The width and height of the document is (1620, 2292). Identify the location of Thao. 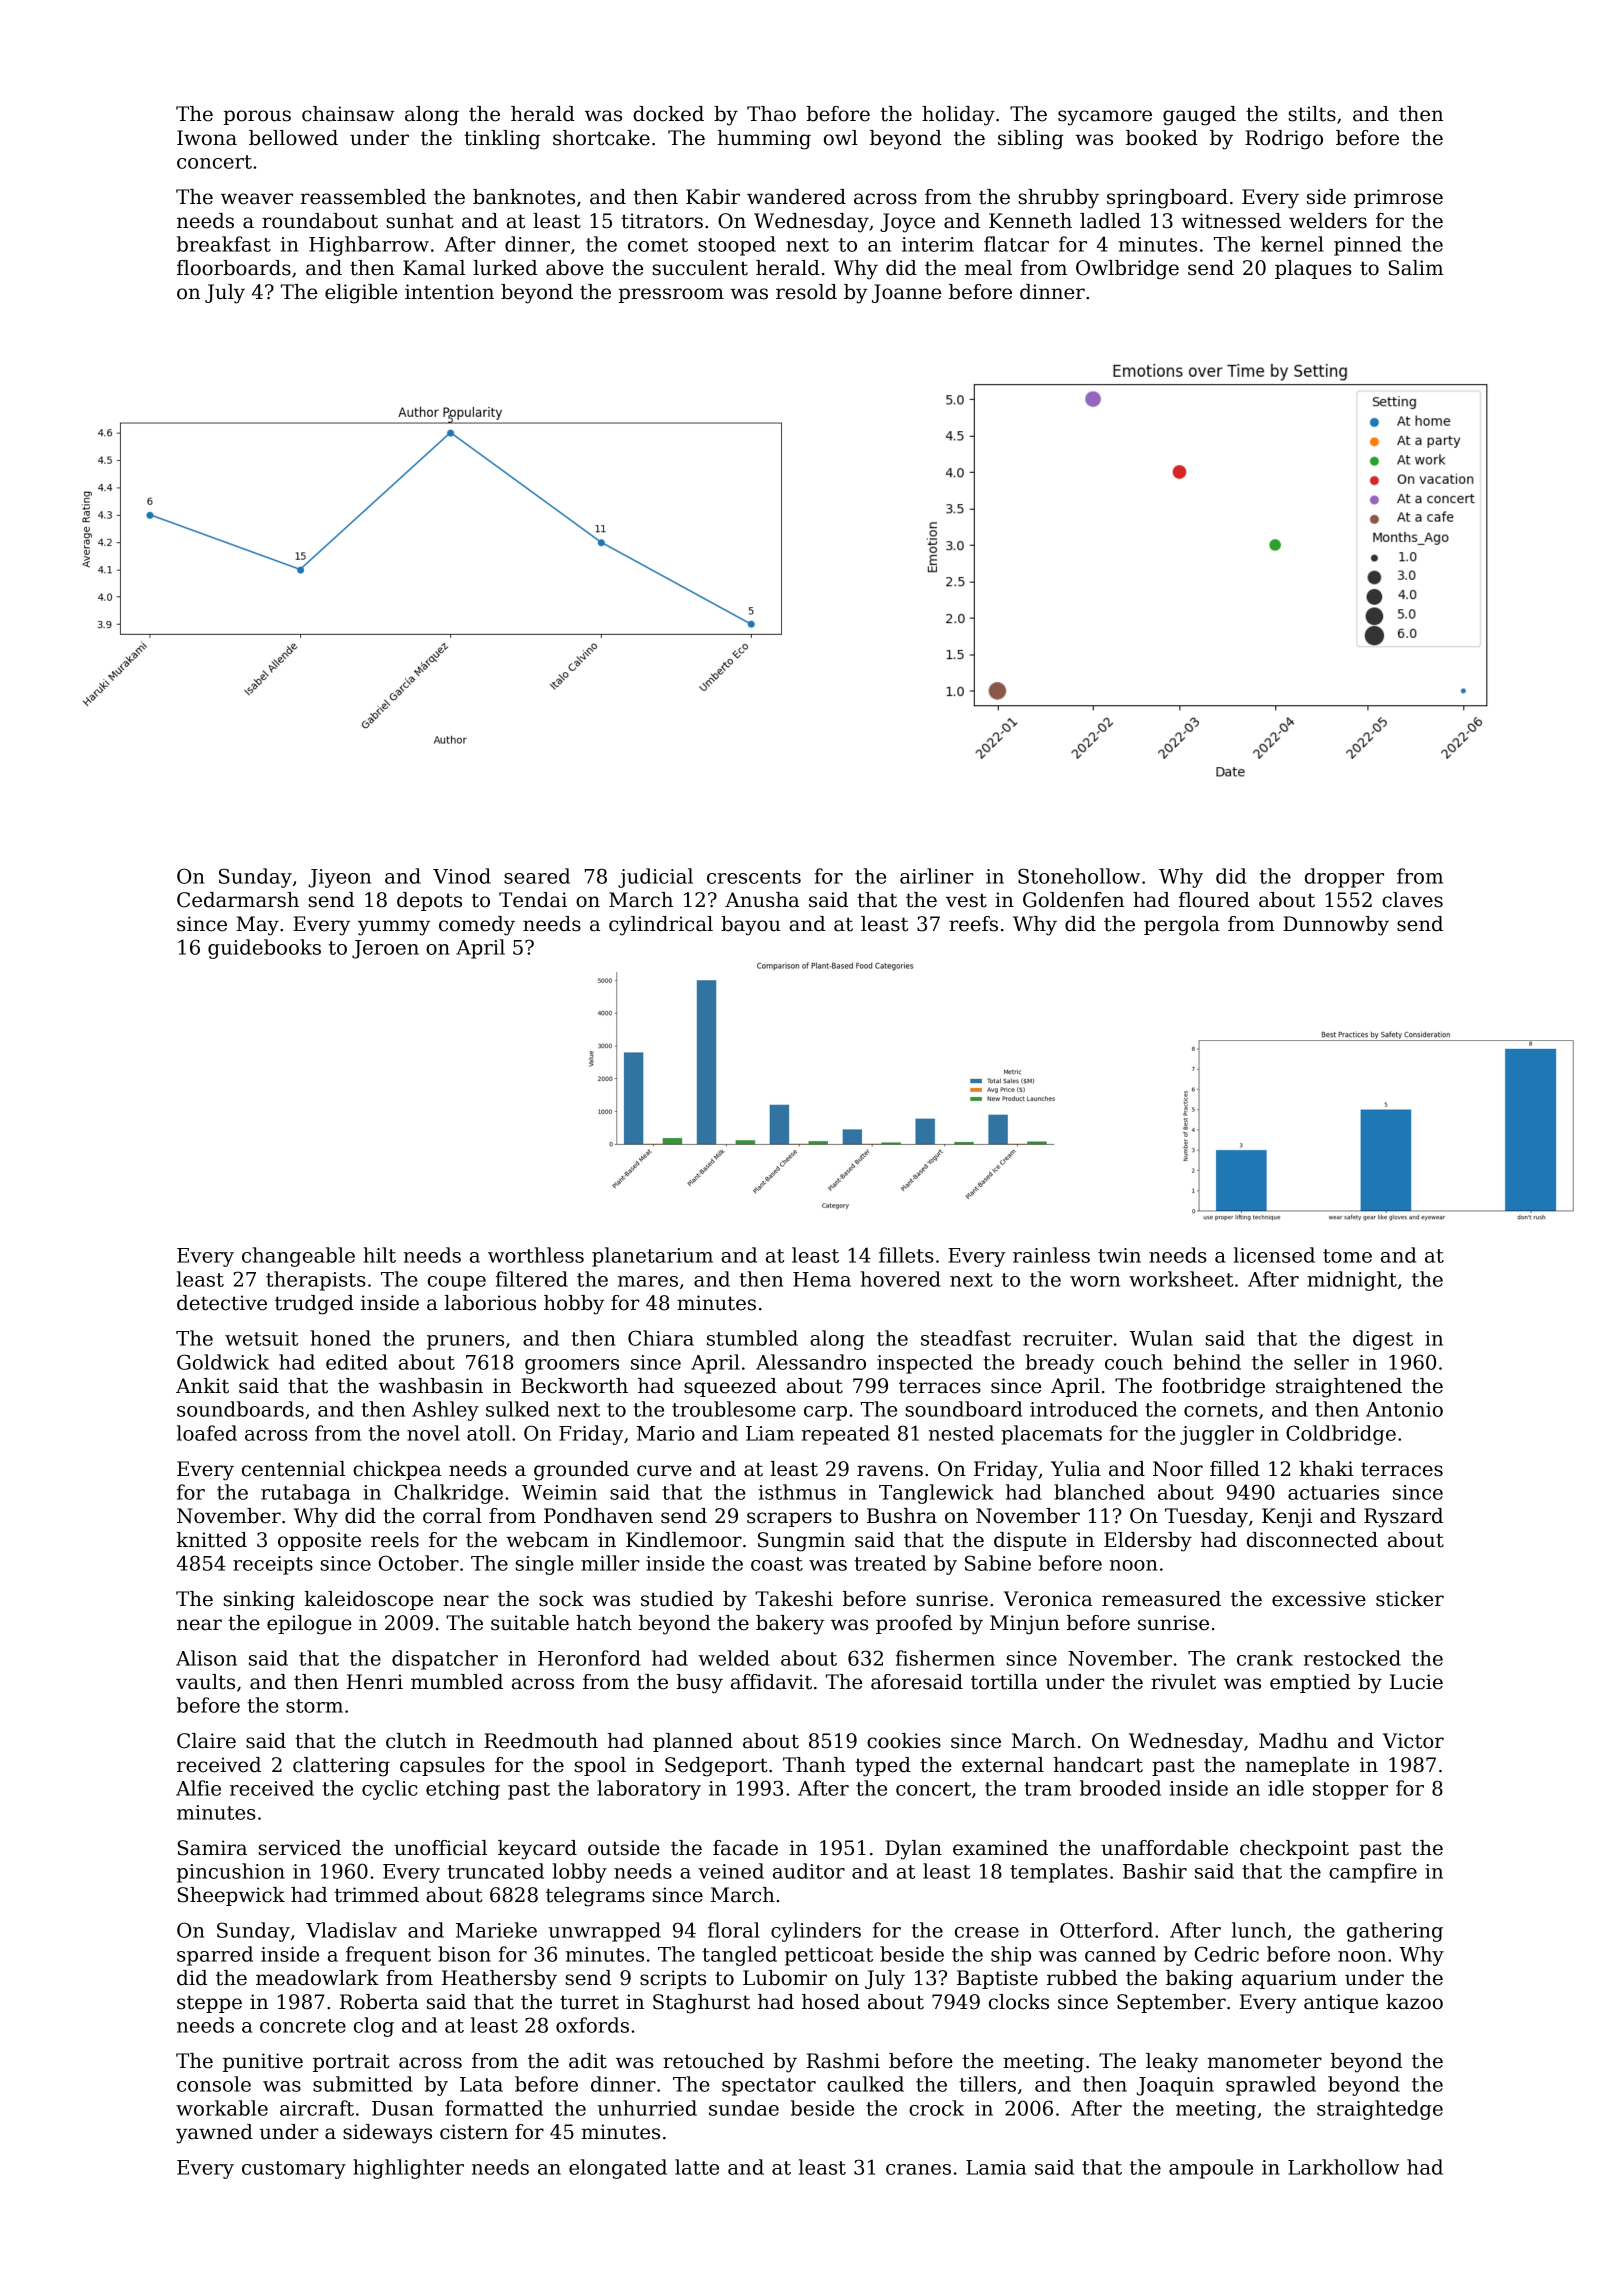
(771, 114).
